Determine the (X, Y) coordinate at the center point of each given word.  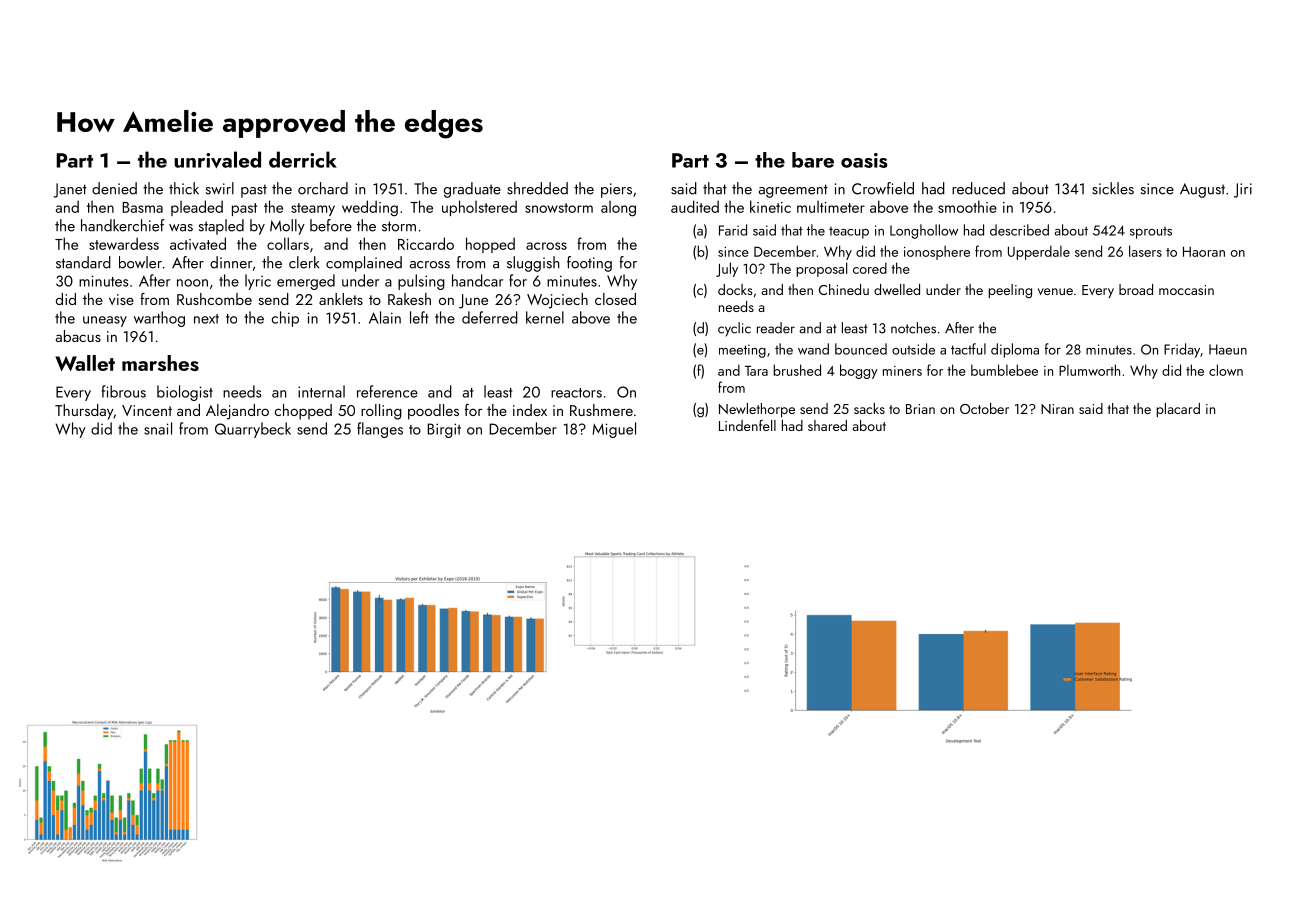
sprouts (1151, 233)
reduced (978, 188)
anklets (341, 299)
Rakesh (409, 299)
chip (285, 319)
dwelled (897, 289)
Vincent (147, 410)
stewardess (124, 243)
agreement (793, 191)
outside (913, 349)
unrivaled (217, 159)
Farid (733, 230)
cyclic (734, 329)
